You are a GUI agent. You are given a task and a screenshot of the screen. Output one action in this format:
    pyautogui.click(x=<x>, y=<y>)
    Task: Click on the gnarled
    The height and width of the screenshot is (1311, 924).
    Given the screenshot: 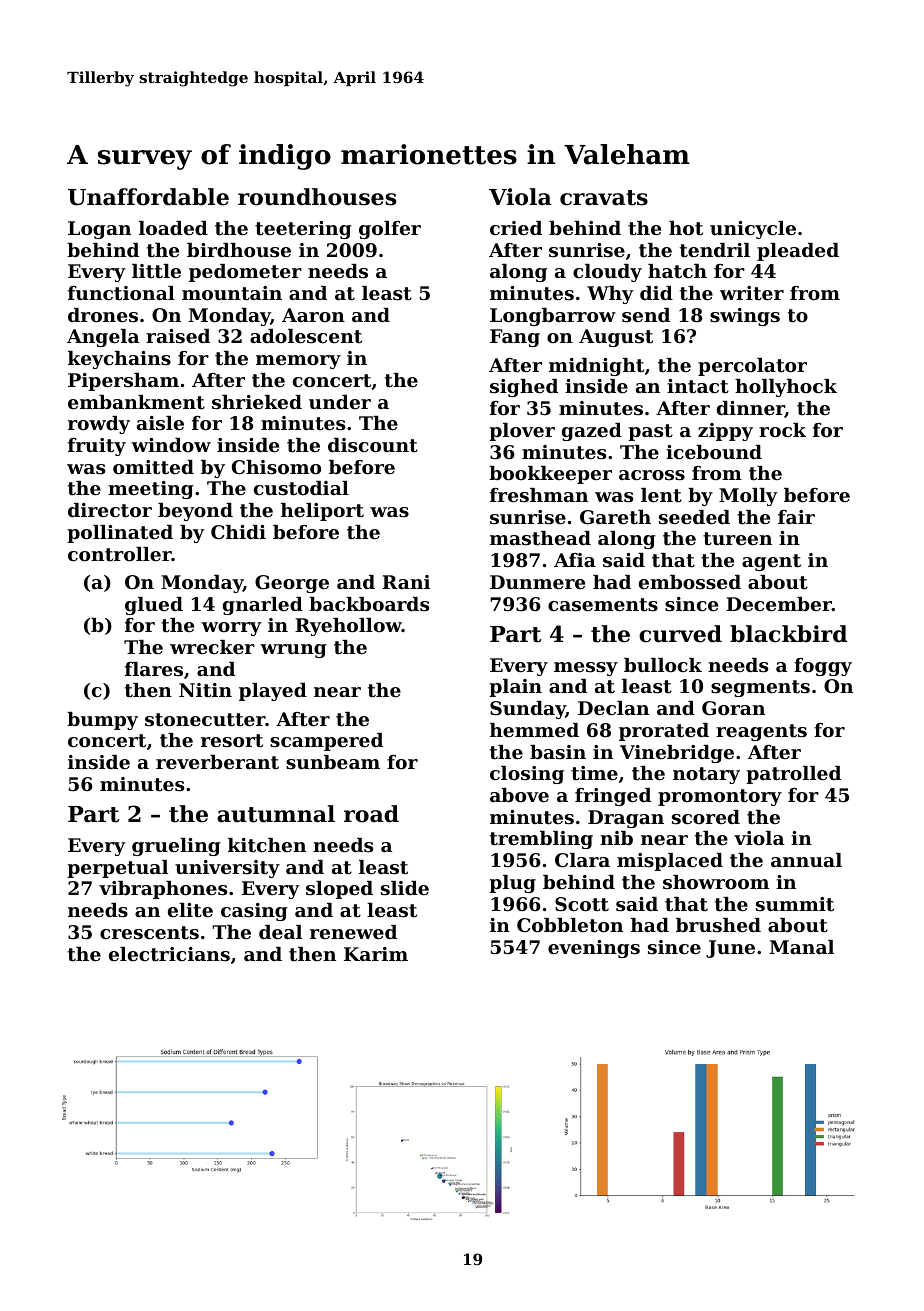 What is the action you would take?
    pyautogui.click(x=263, y=606)
